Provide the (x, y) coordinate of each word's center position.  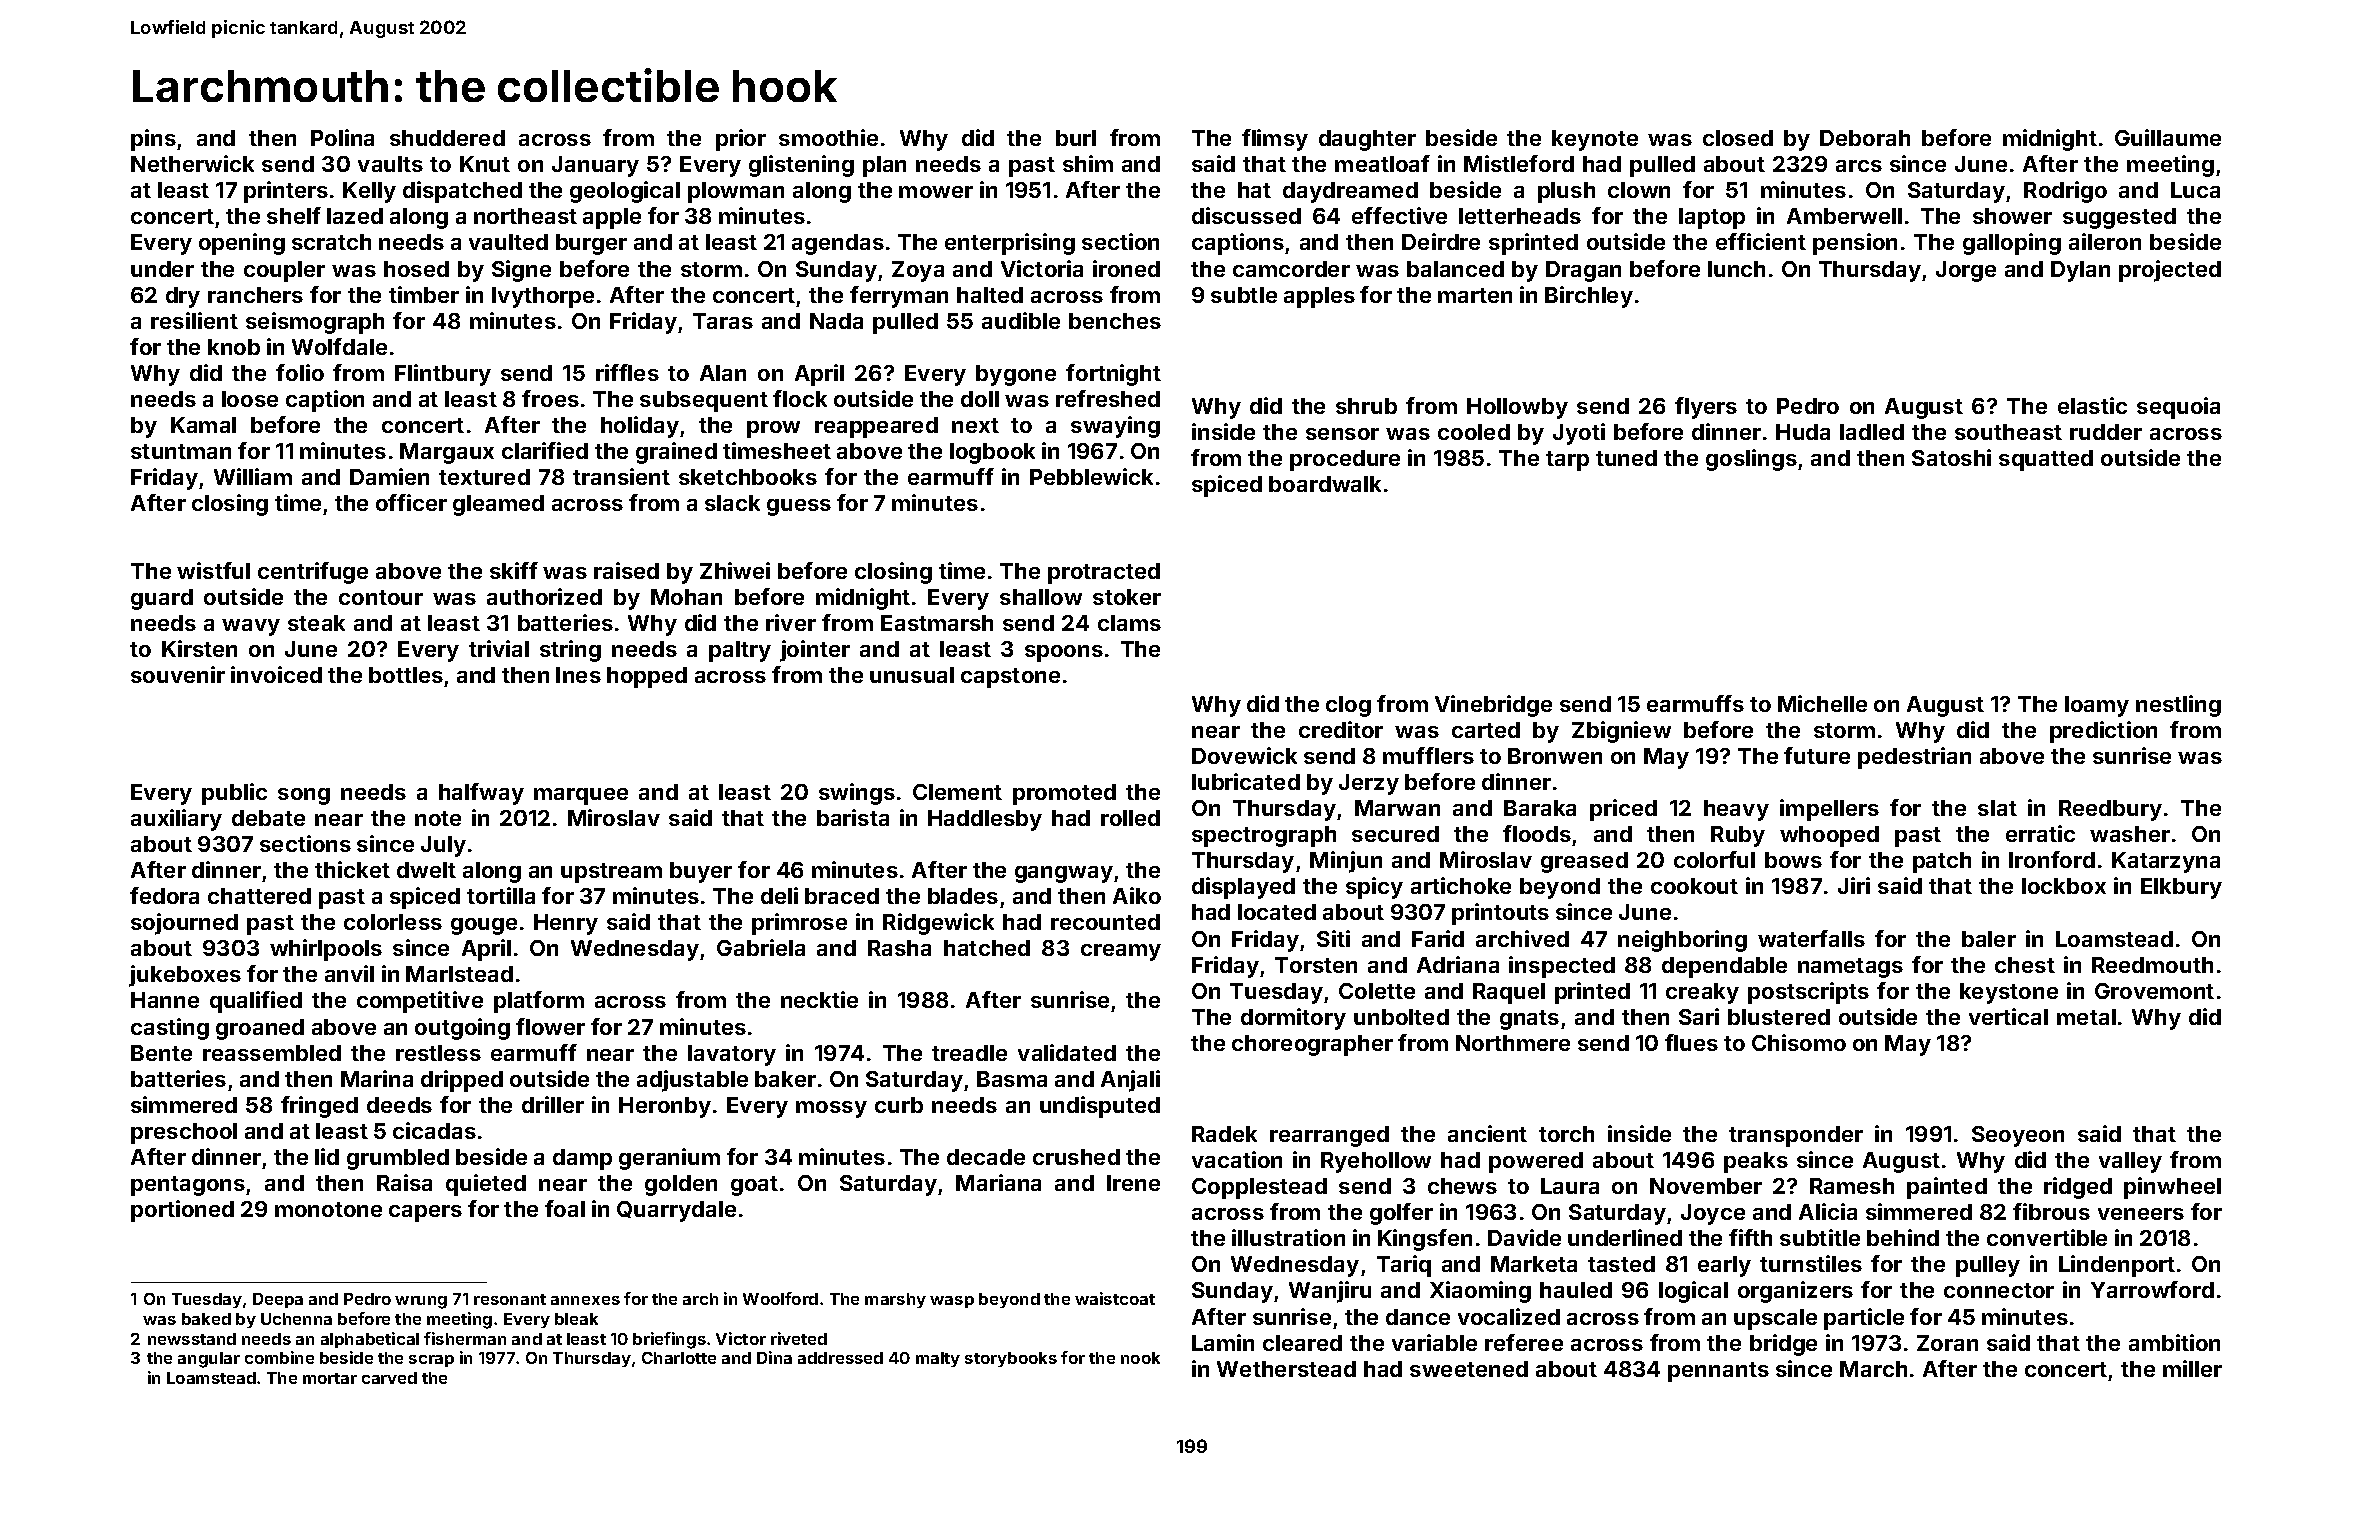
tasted (1621, 1264)
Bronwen (1555, 756)
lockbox (2064, 886)
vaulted (508, 242)
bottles (406, 675)
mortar (330, 1378)
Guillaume (2168, 137)
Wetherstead (1286, 1369)
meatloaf (1382, 163)
